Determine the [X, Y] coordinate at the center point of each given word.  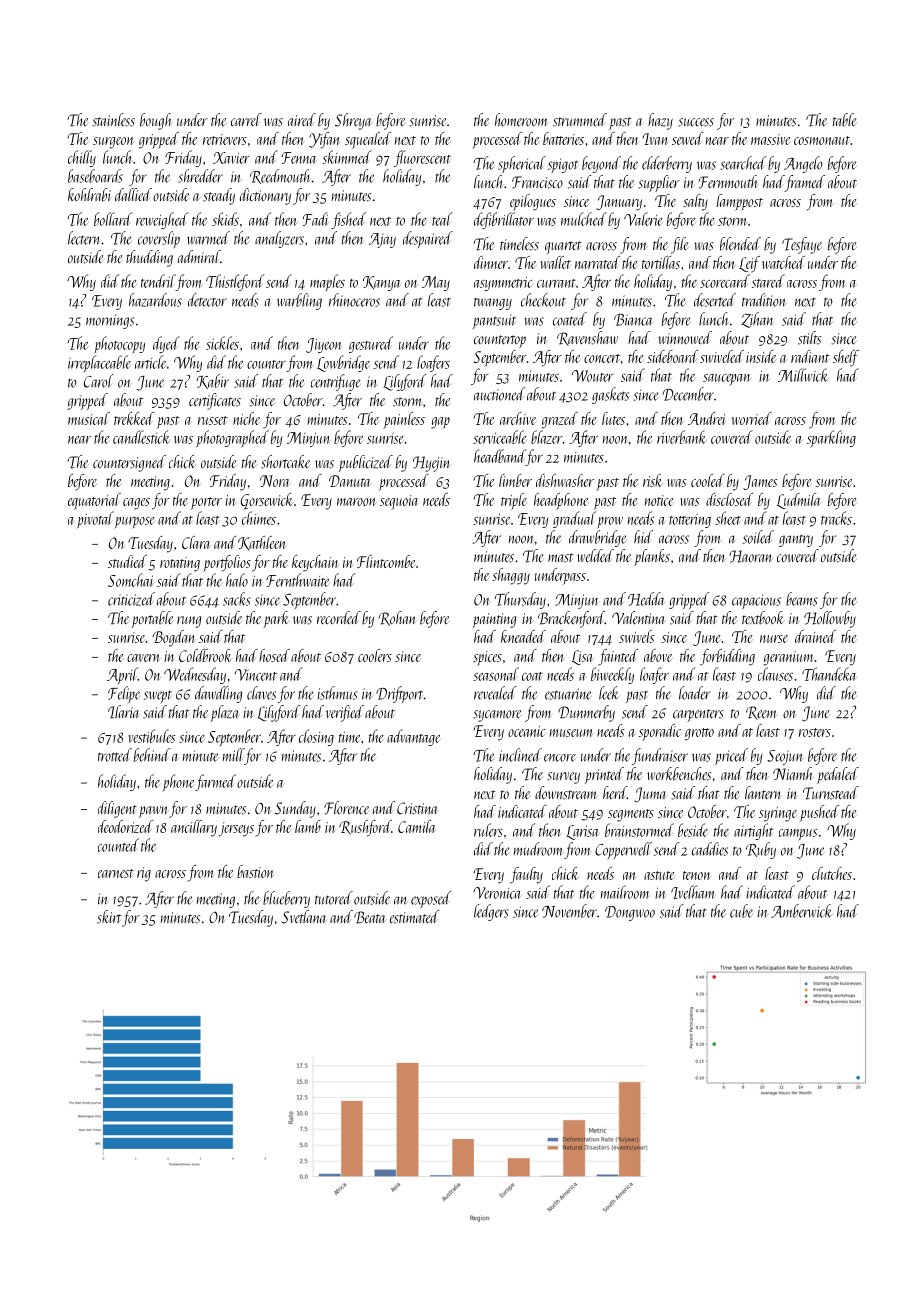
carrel [246, 120]
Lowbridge [343, 363]
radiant [810, 356]
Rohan [397, 618]
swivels [636, 636]
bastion [255, 871]
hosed [274, 655]
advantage [413, 737]
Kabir [212, 381]
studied [127, 561]
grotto [699, 734]
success [696, 122]
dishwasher [565, 480]
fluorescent [422, 158]
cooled [708, 480]
